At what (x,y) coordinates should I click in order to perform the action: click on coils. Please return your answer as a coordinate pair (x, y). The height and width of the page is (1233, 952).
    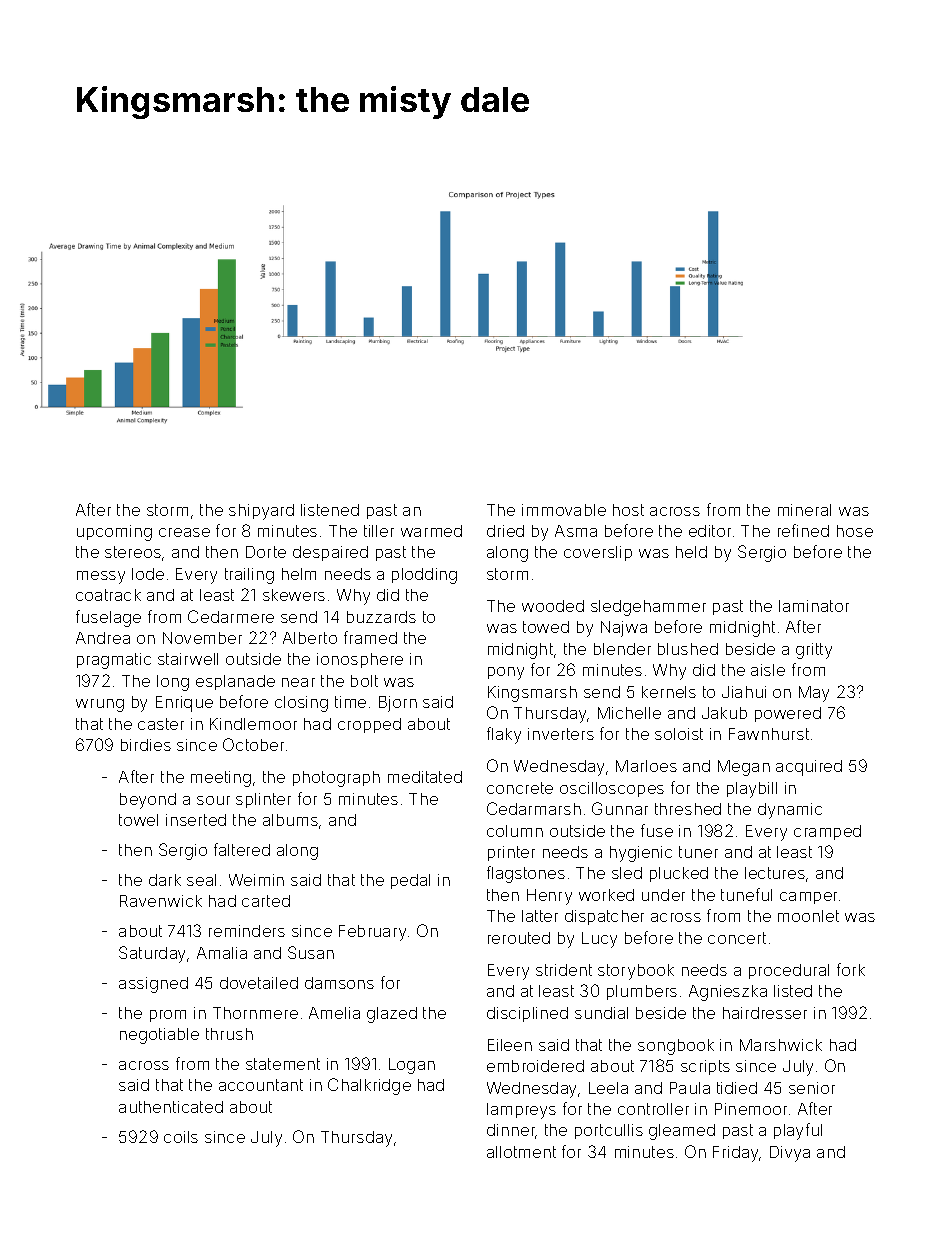
    Looking at the image, I should click on (181, 1137).
